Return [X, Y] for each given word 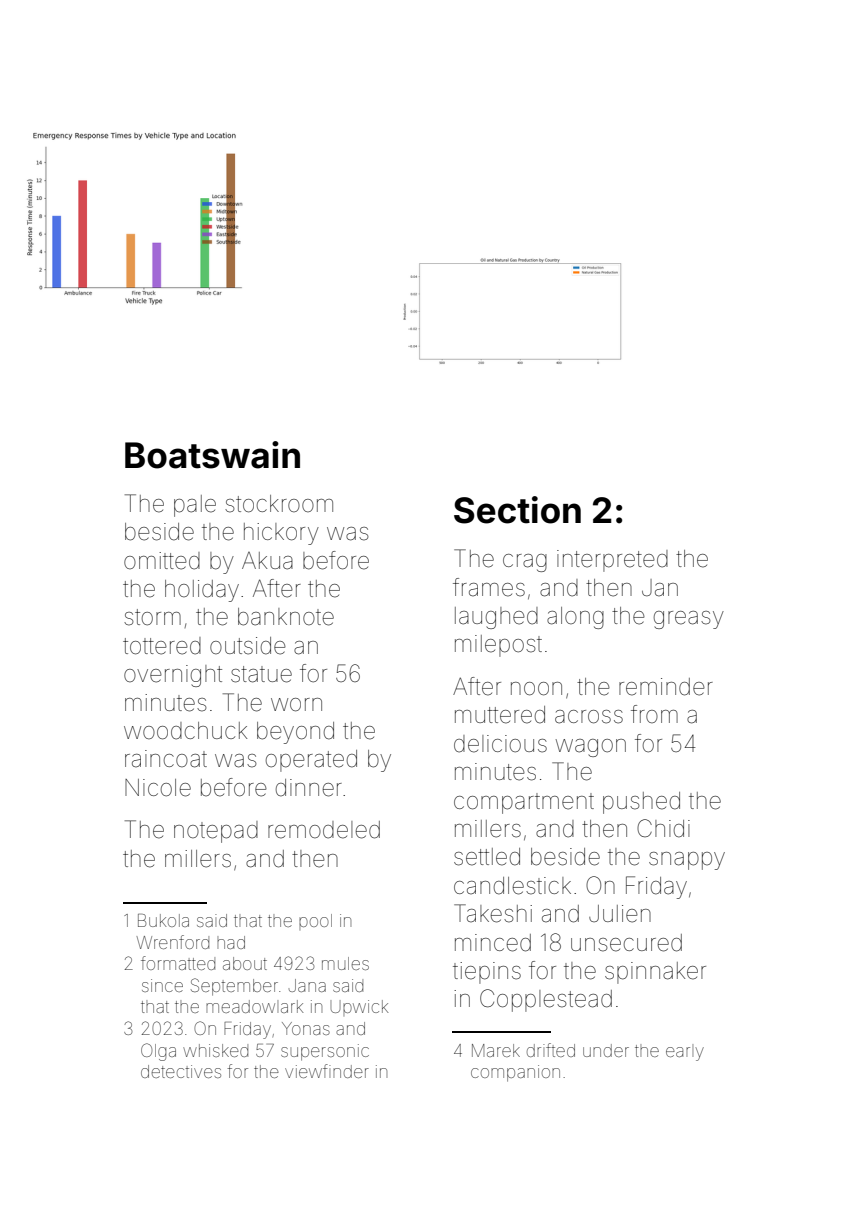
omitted [162, 561]
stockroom [279, 504]
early [685, 1054]
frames [489, 587]
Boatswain [212, 455]
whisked [215, 1050]
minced [493, 943]
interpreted [612, 561]
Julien [620, 914]
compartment [524, 803]
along [575, 618]
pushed [641, 803]
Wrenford [172, 942]
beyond [295, 733]
